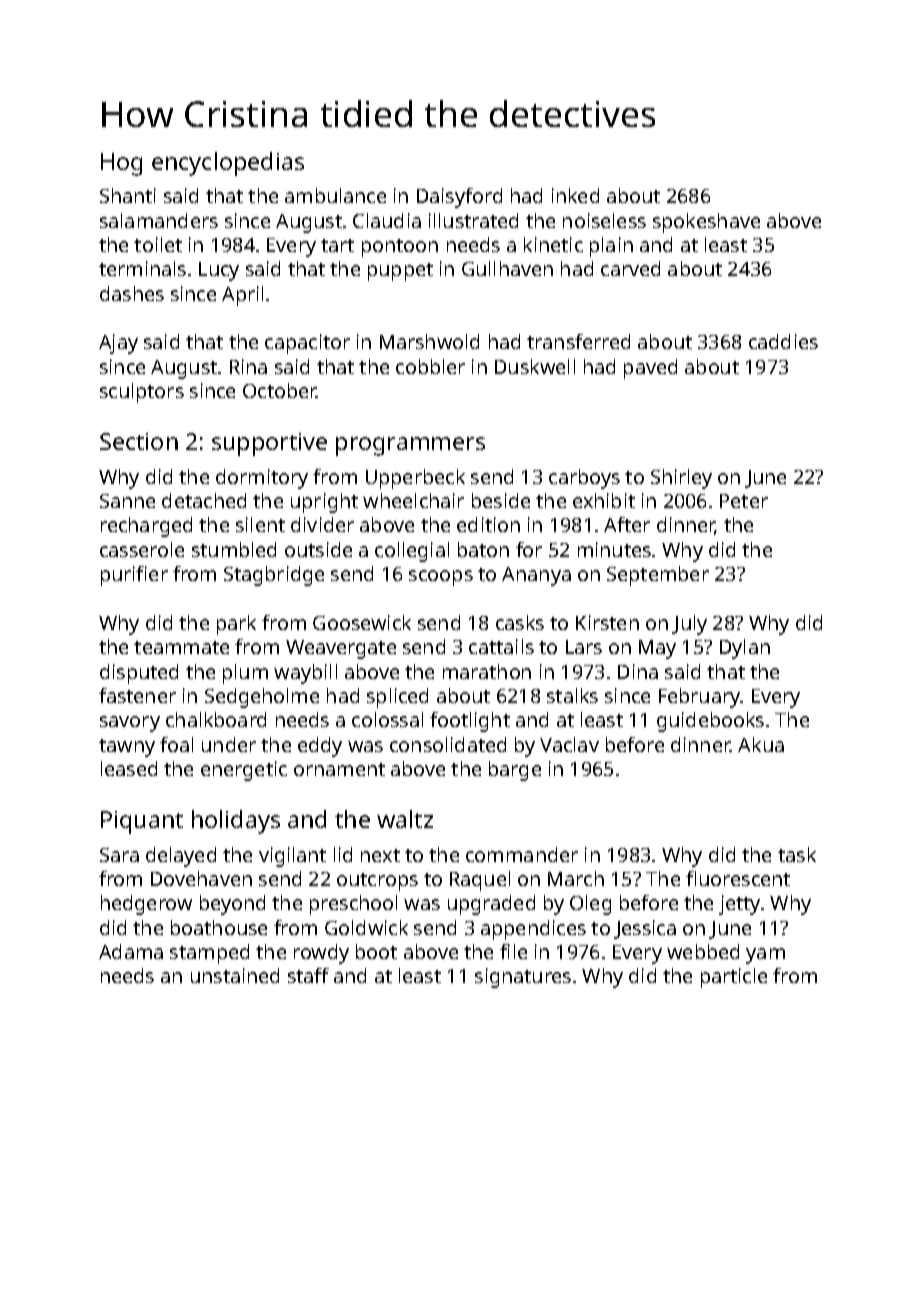  I want to click on Daisyford, so click(459, 198).
